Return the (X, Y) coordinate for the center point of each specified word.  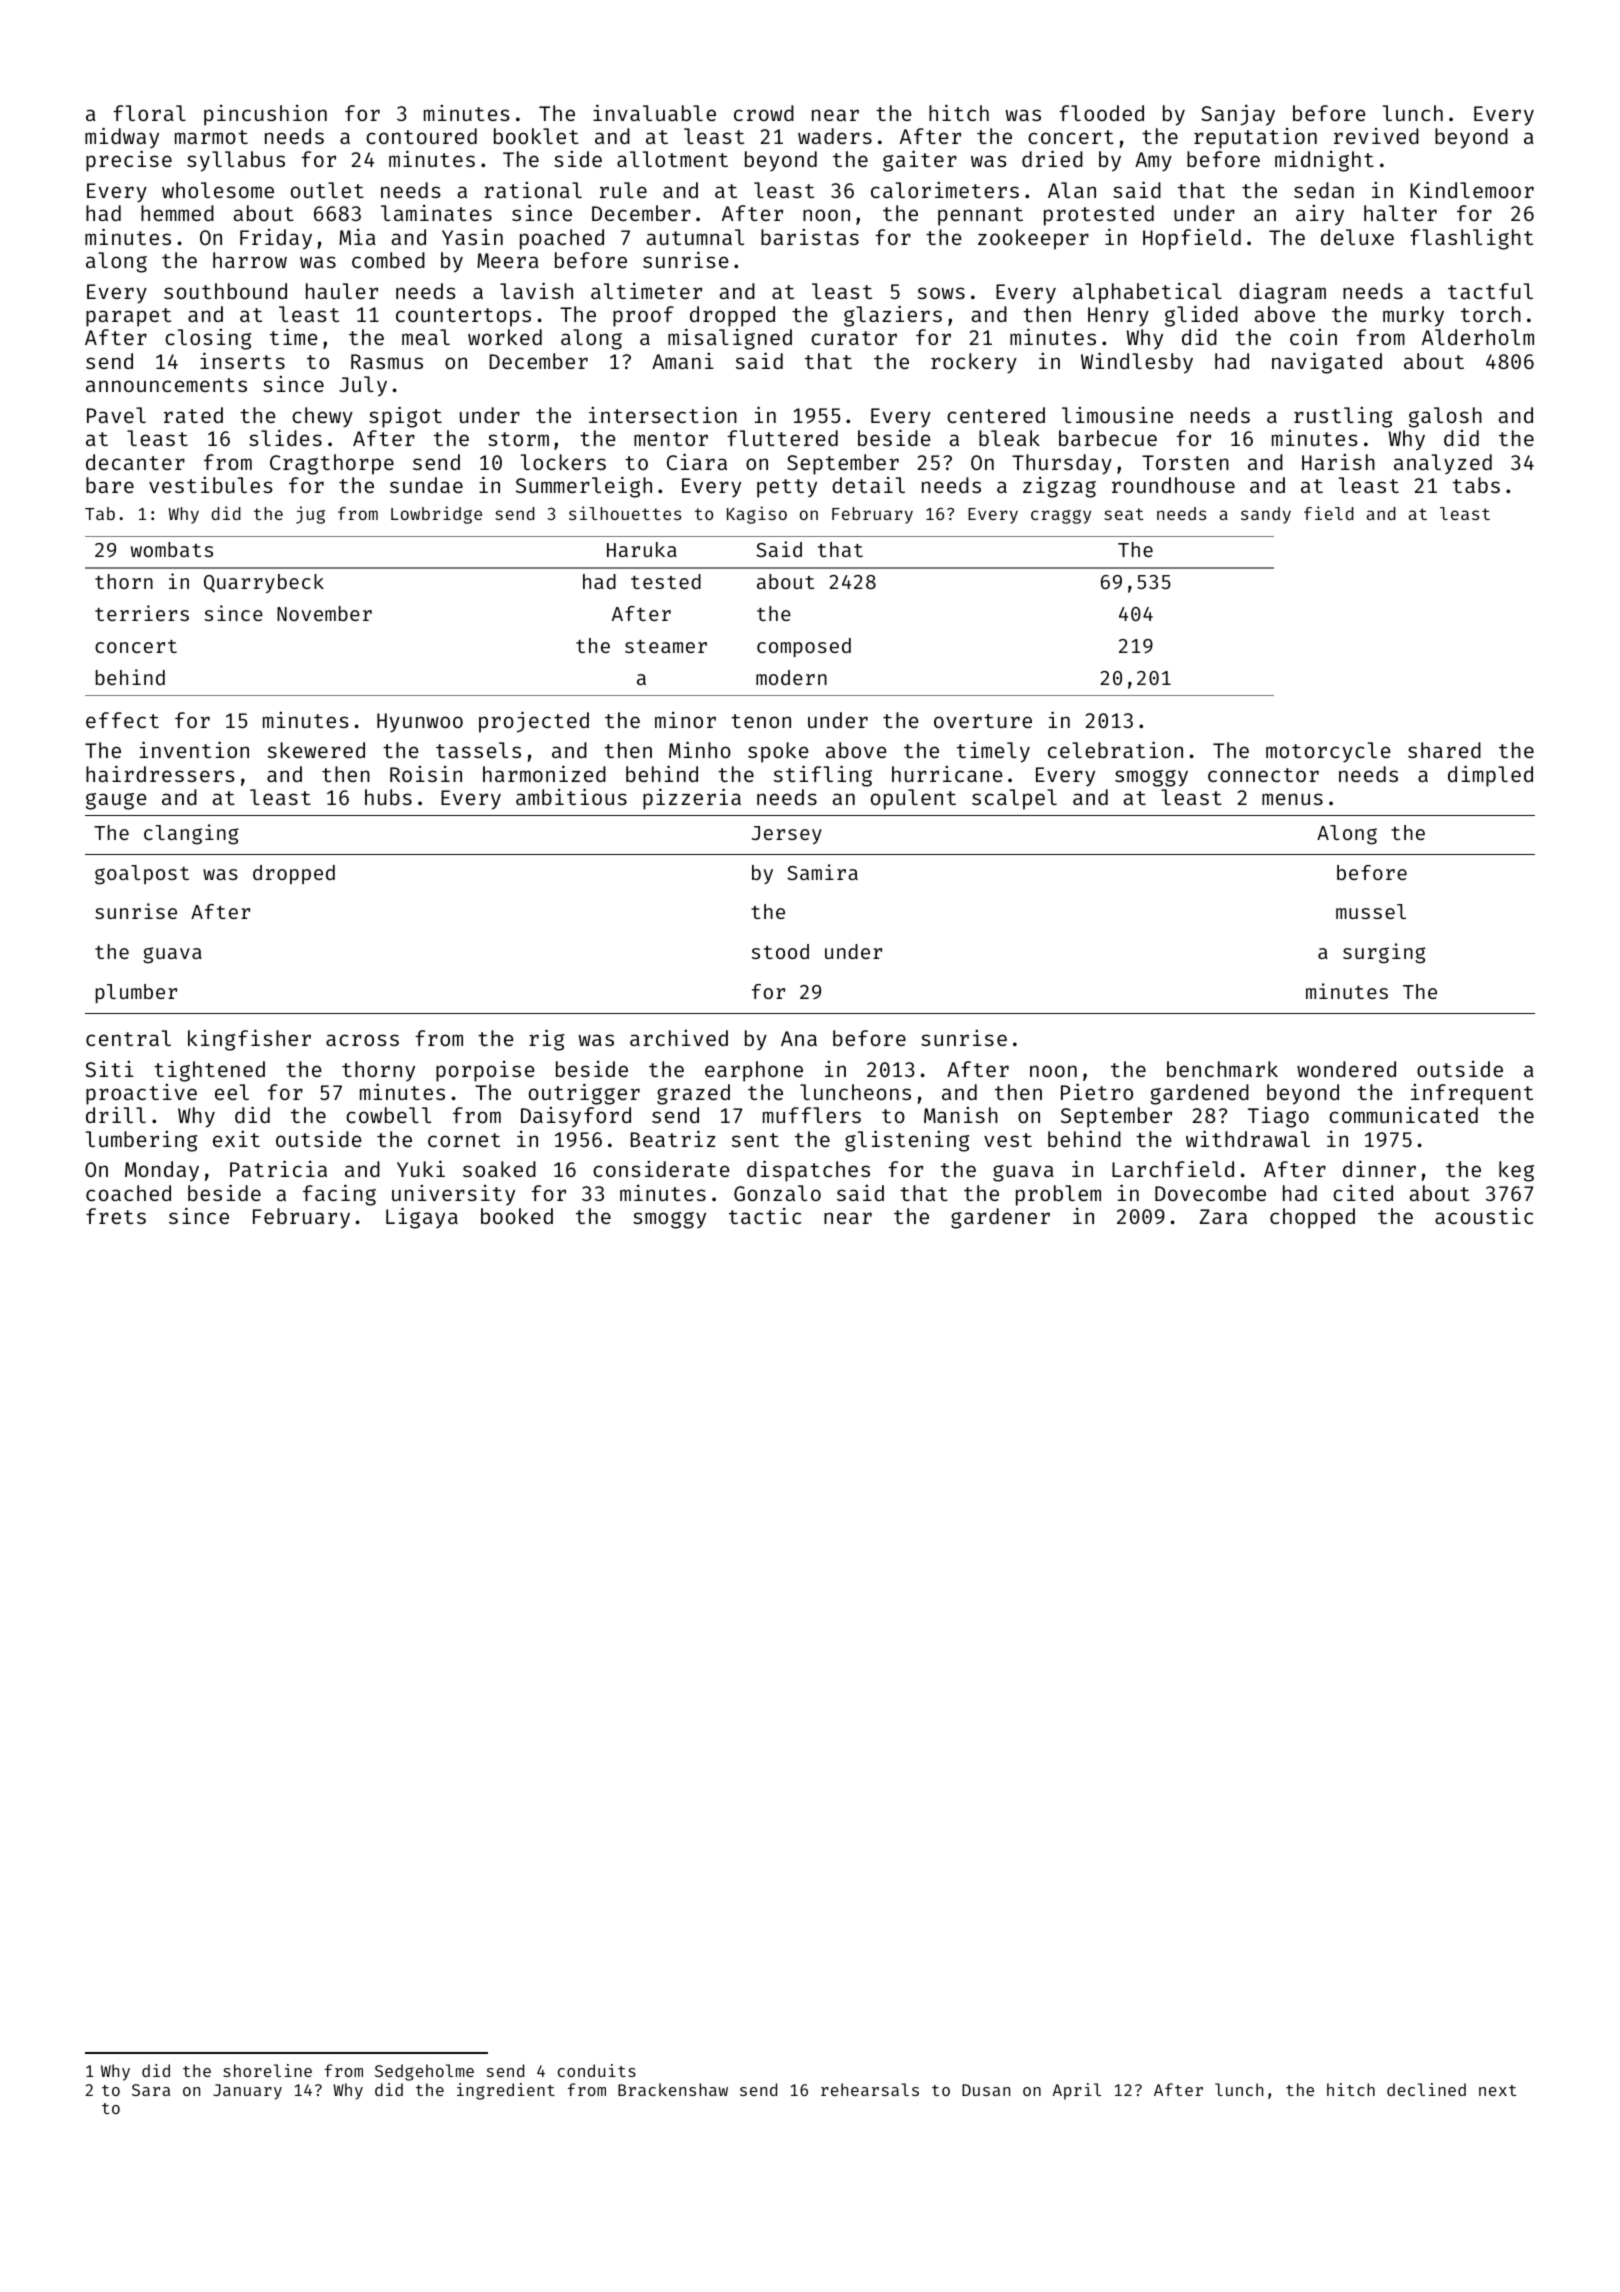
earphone (754, 1071)
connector (1263, 775)
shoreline (267, 2070)
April (1077, 2091)
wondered (1346, 1069)
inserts (242, 360)
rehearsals (870, 2089)
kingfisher (249, 1040)
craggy (1061, 517)
